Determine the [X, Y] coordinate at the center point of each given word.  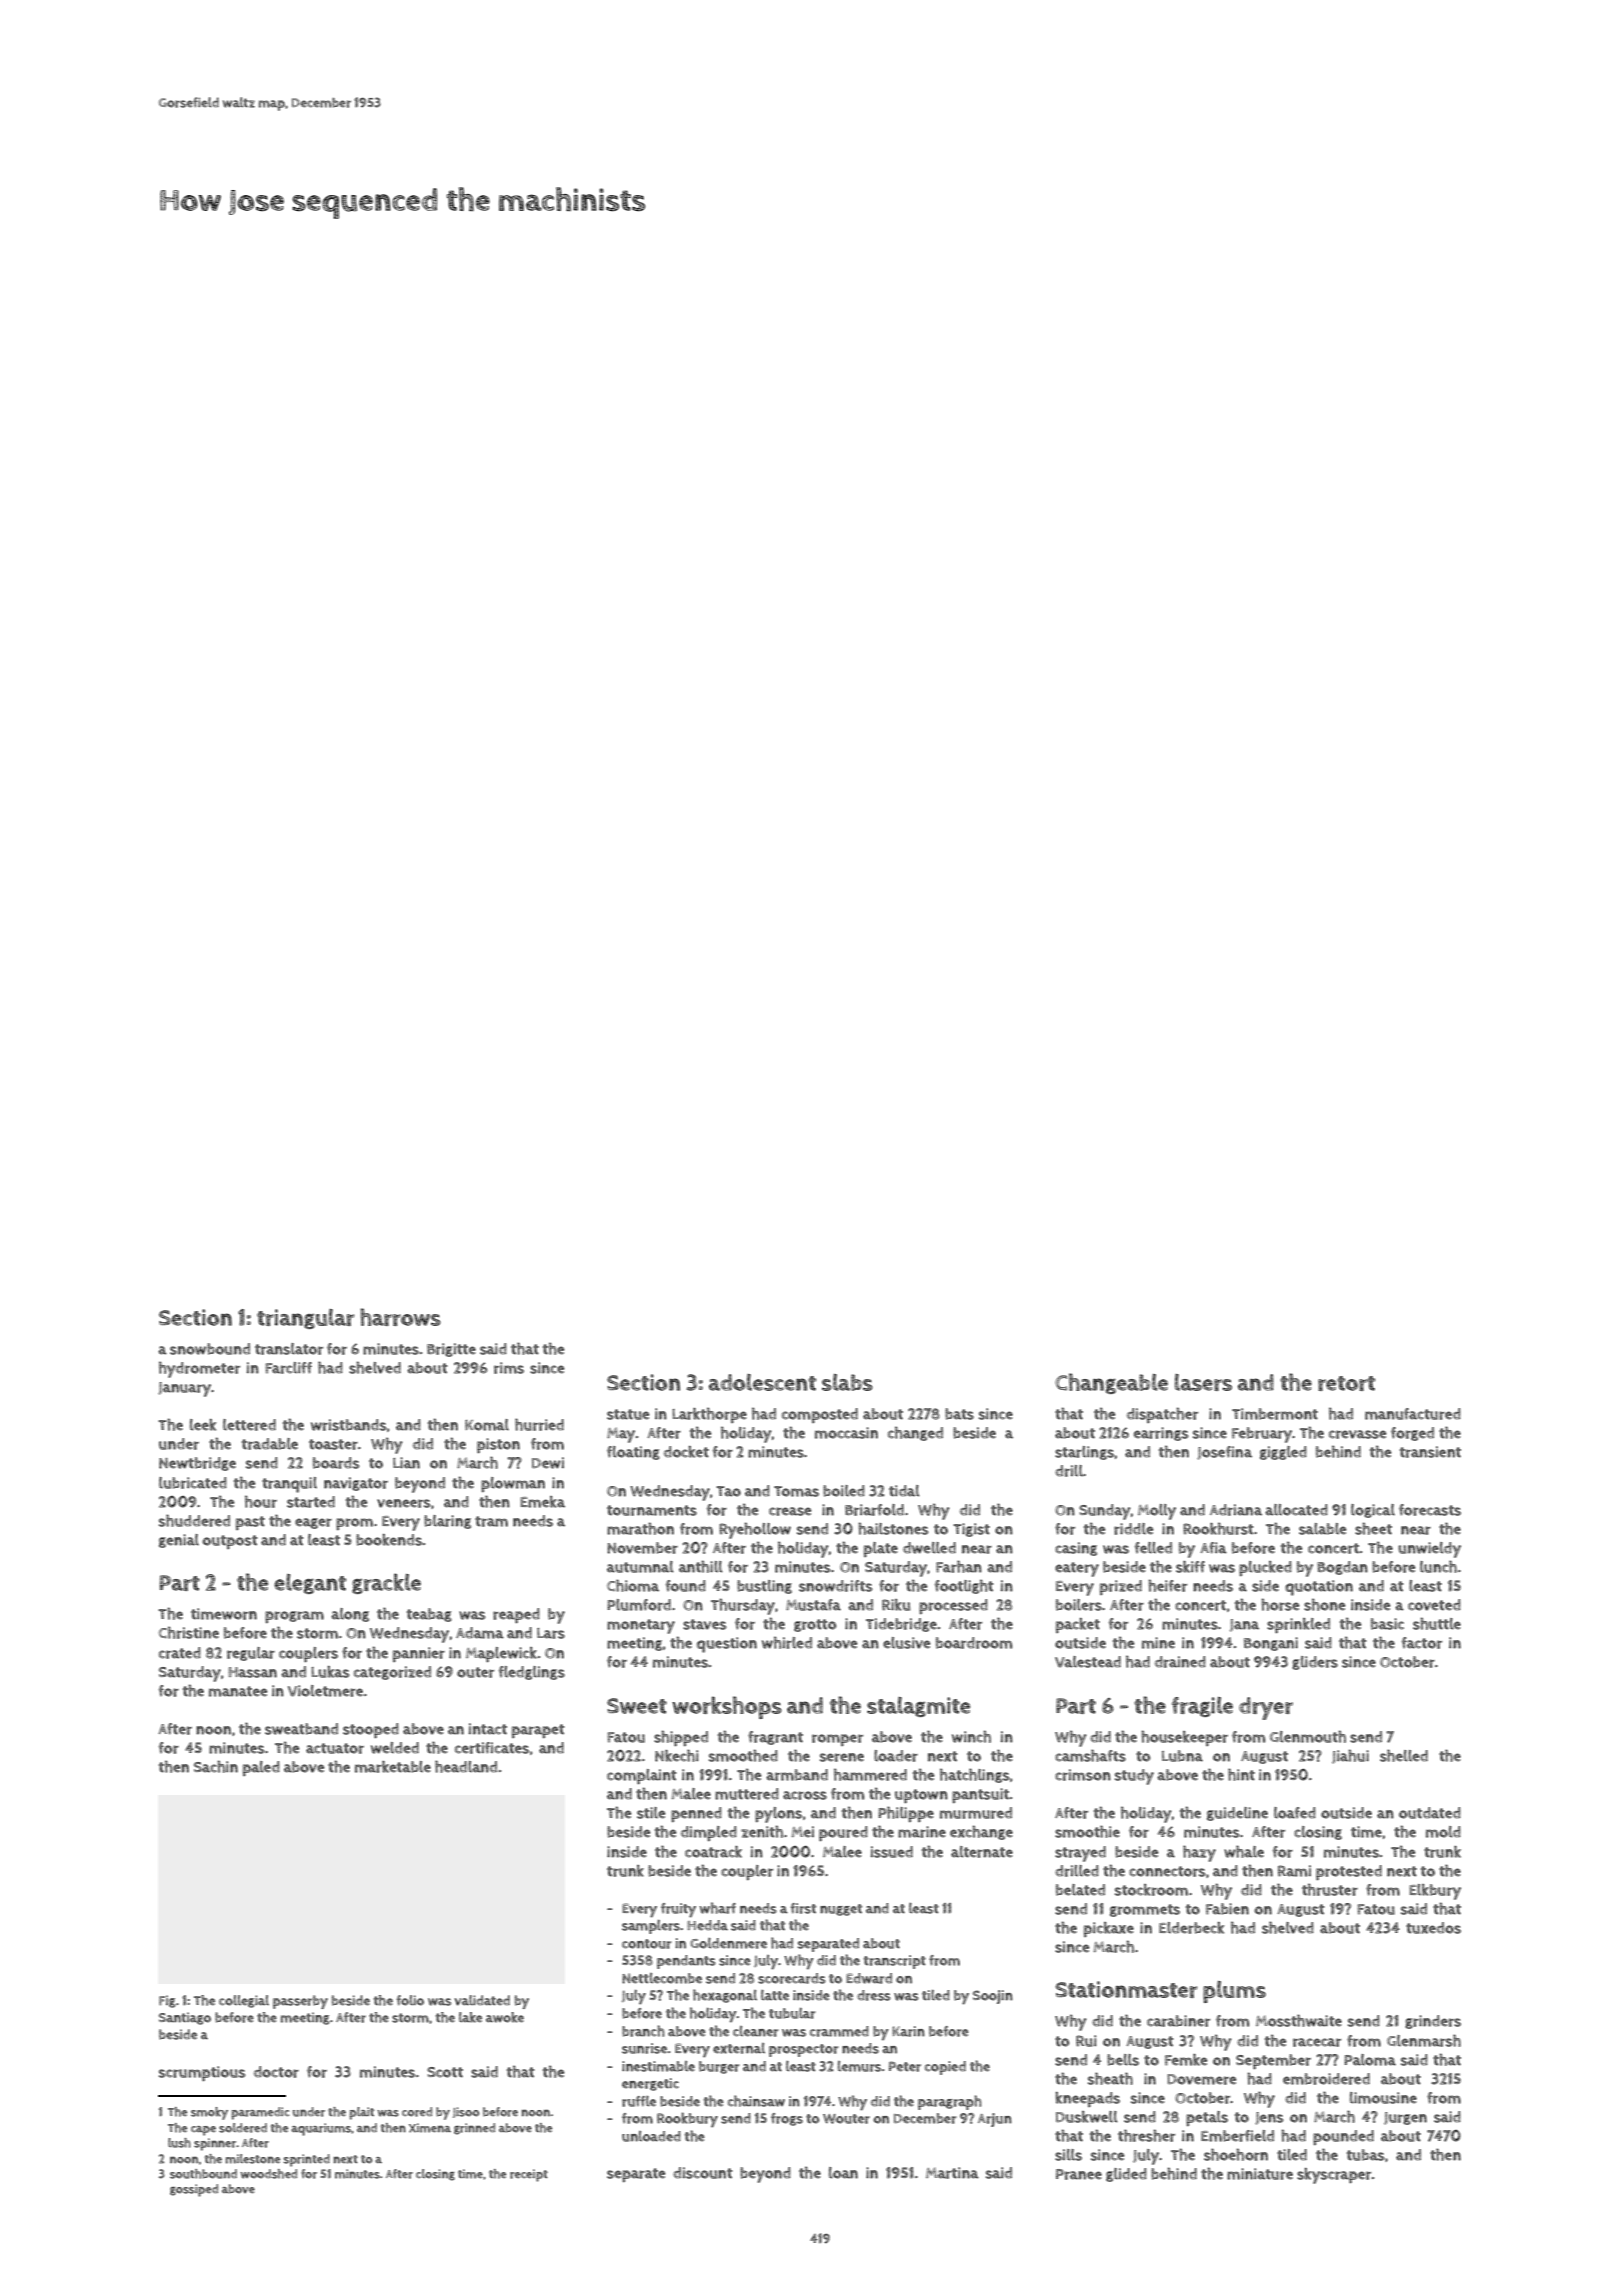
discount [703, 2173]
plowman [513, 1484]
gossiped [194, 2190]
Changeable [1111, 1383]
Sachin [216, 1766]
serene [842, 1757]
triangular [305, 1319]
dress [874, 1995]
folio [410, 2000]
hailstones [893, 1528]
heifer [1167, 1585]
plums [1234, 1992]
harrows [400, 1317]
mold [1443, 1832]
